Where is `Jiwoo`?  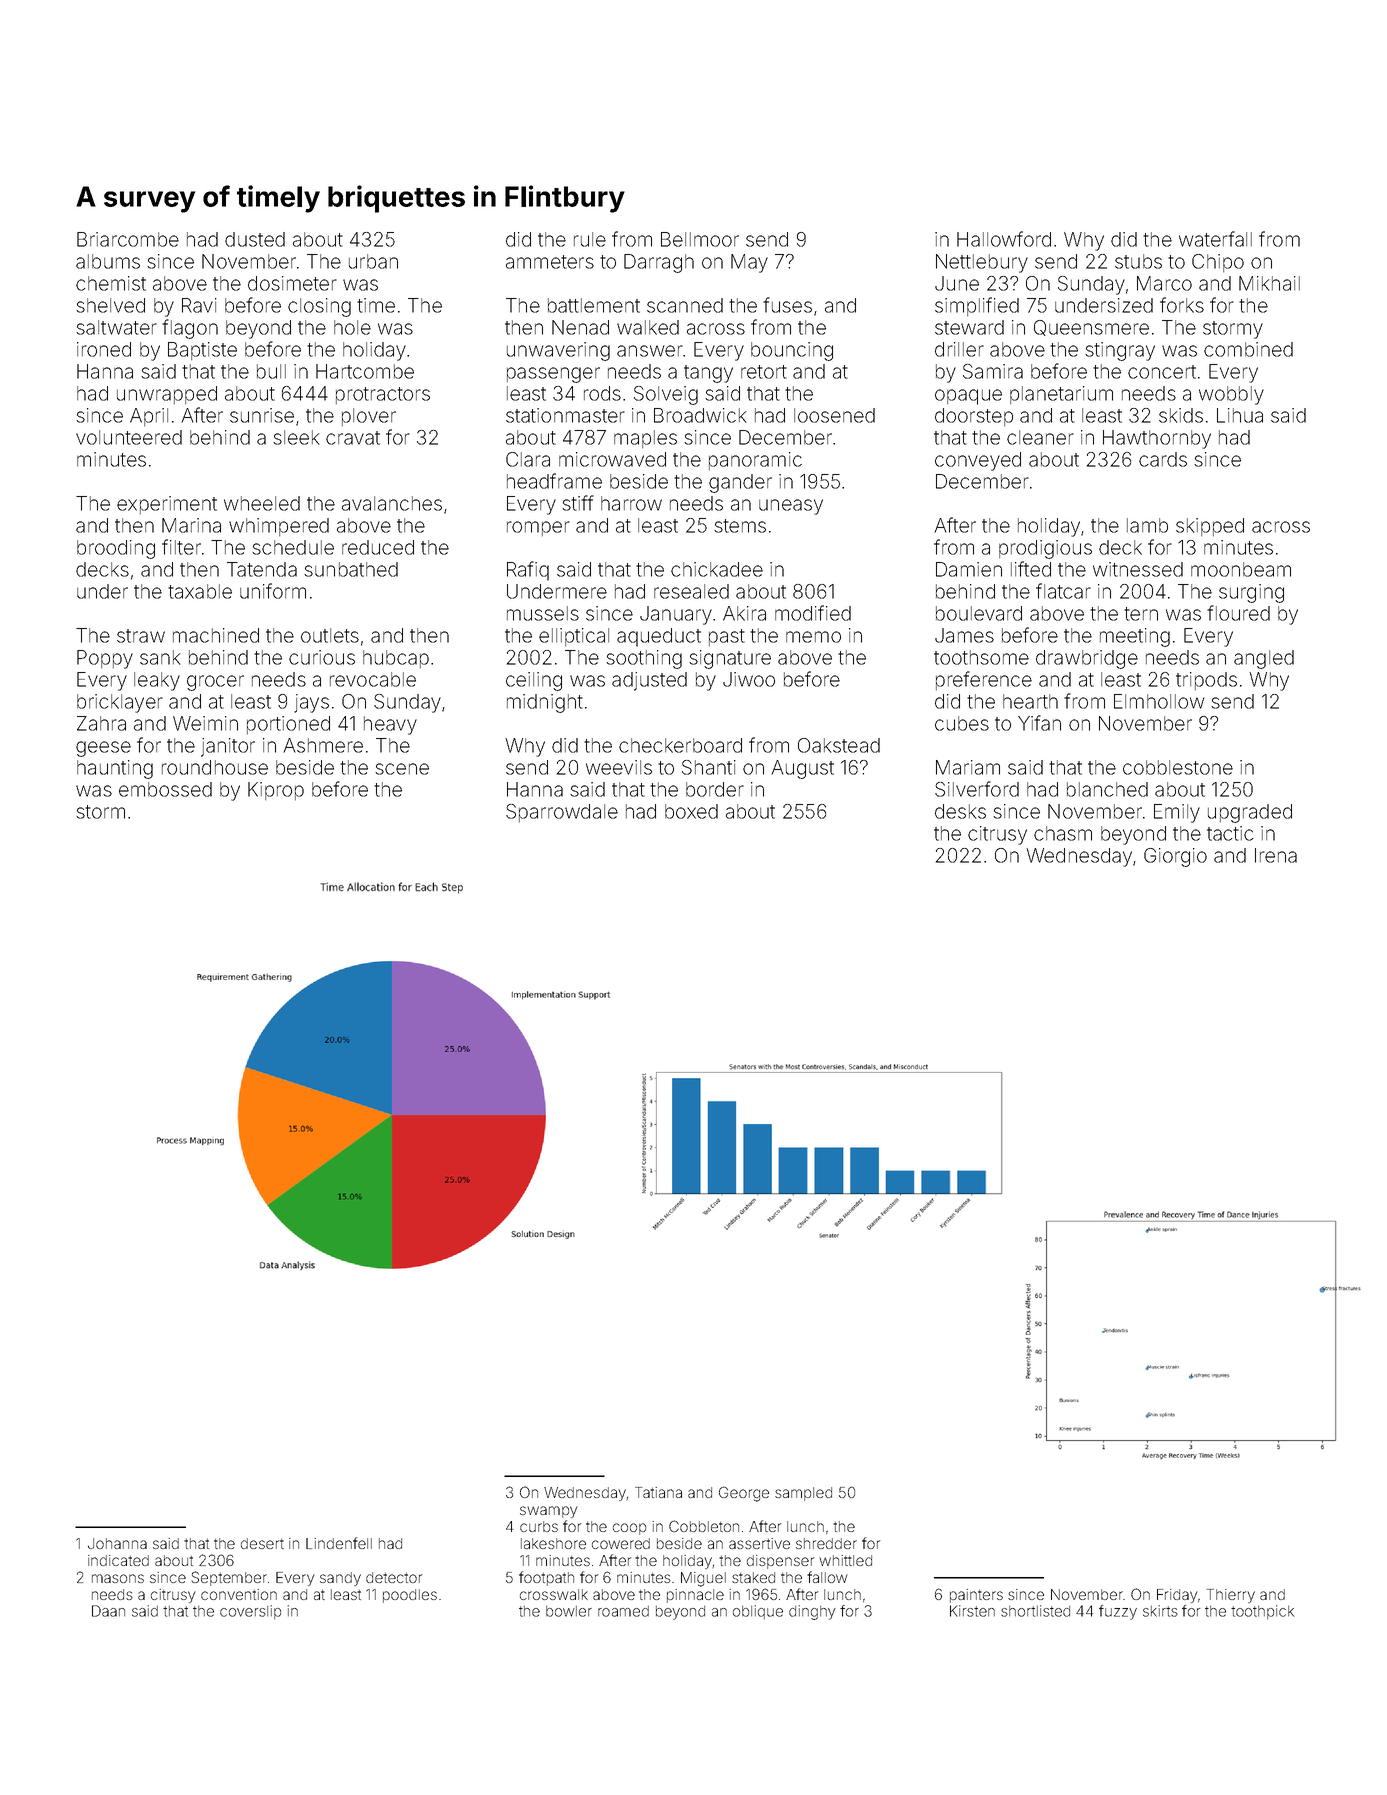 Jiwoo is located at coordinates (749, 679).
